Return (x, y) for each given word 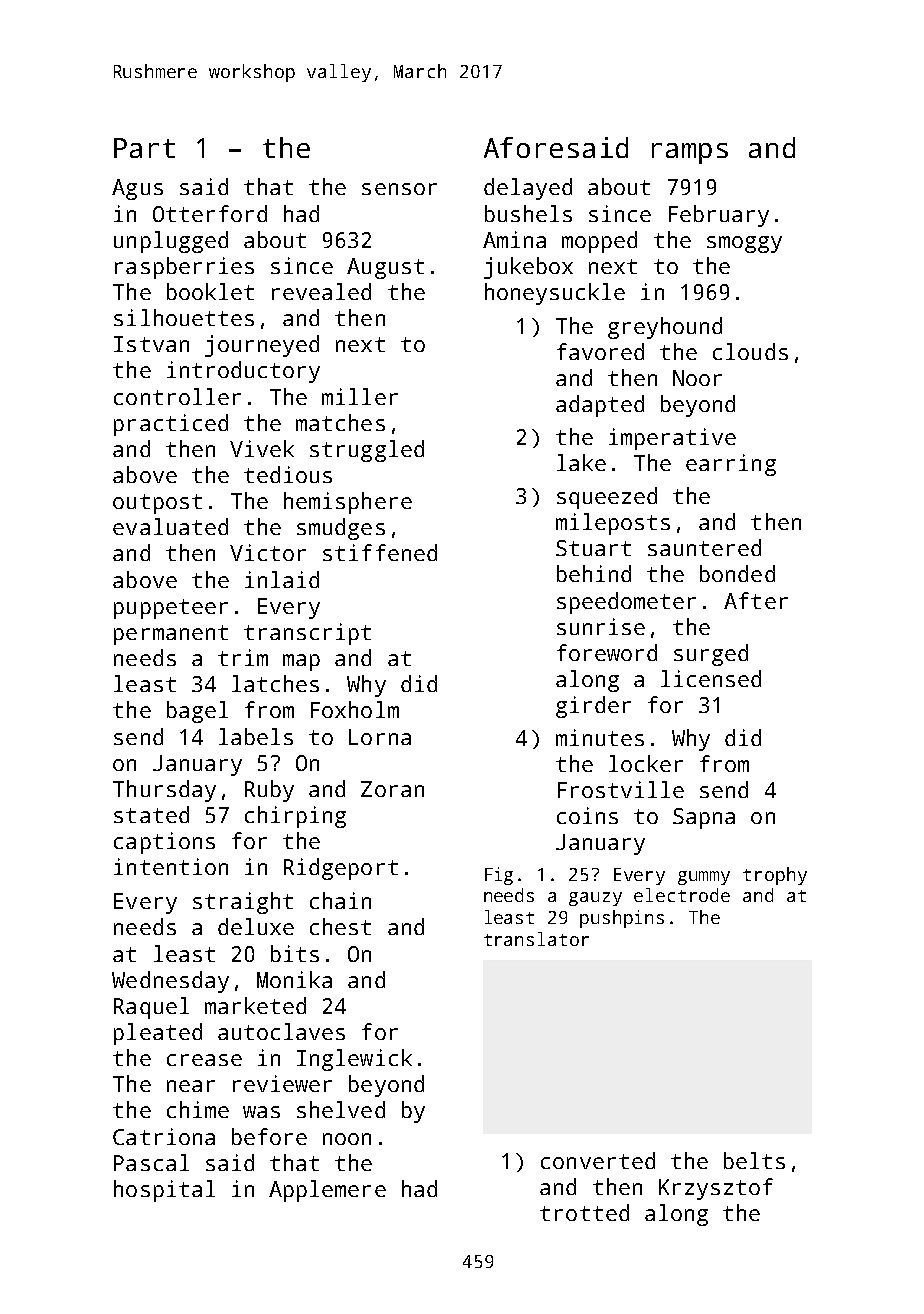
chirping (295, 817)
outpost (157, 504)
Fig (499, 876)
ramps (690, 153)
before (269, 1136)
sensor (399, 189)
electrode (682, 895)
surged (711, 655)
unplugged (171, 242)
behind (594, 573)
